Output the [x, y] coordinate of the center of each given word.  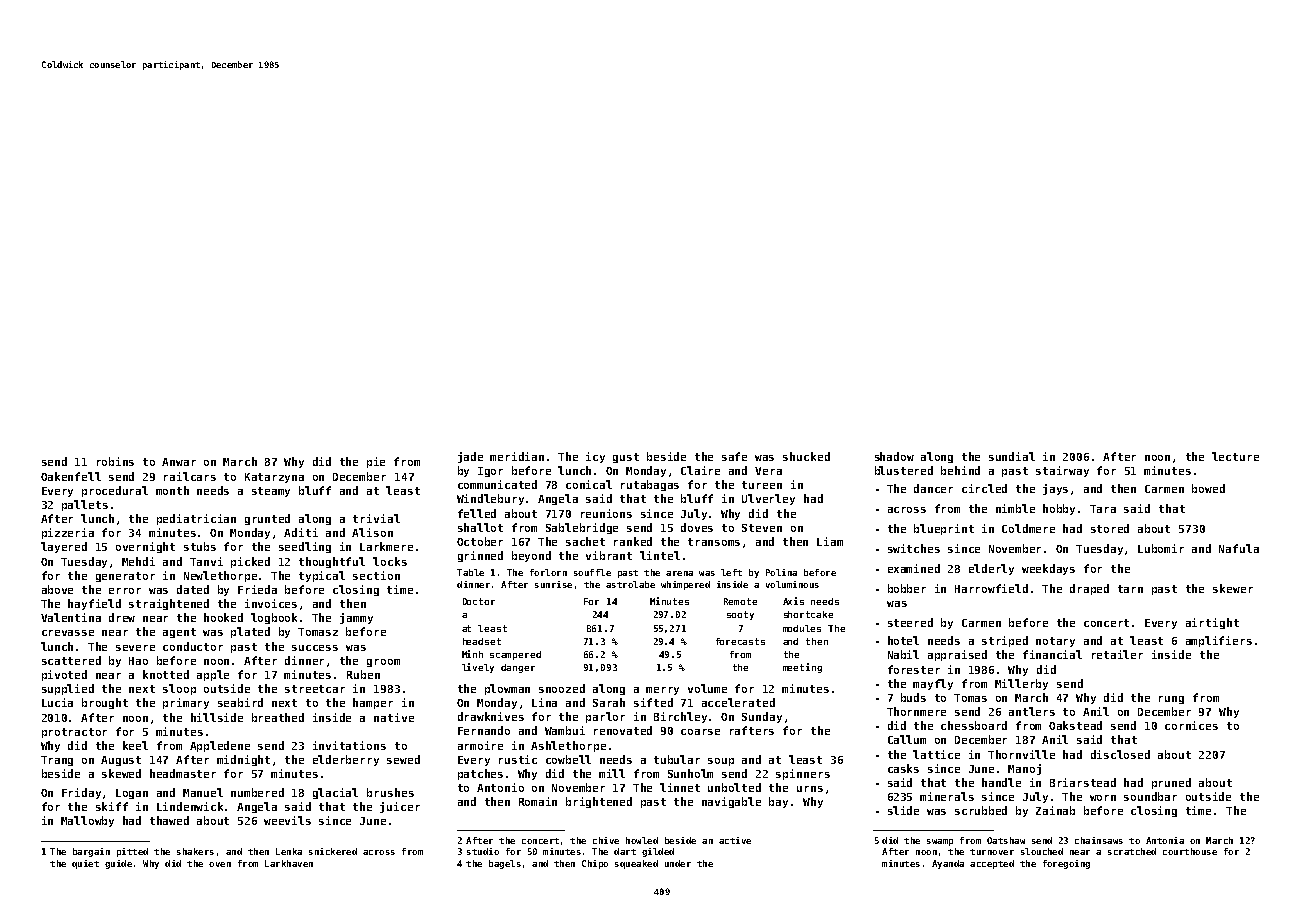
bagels [505, 864]
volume [707, 688]
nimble [1015, 508]
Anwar [179, 462]
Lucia [57, 702]
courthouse [1190, 851]
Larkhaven [289, 863]
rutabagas [650, 485]
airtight [1212, 623]
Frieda [257, 589]
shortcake [808, 614]
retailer [1117, 654]
